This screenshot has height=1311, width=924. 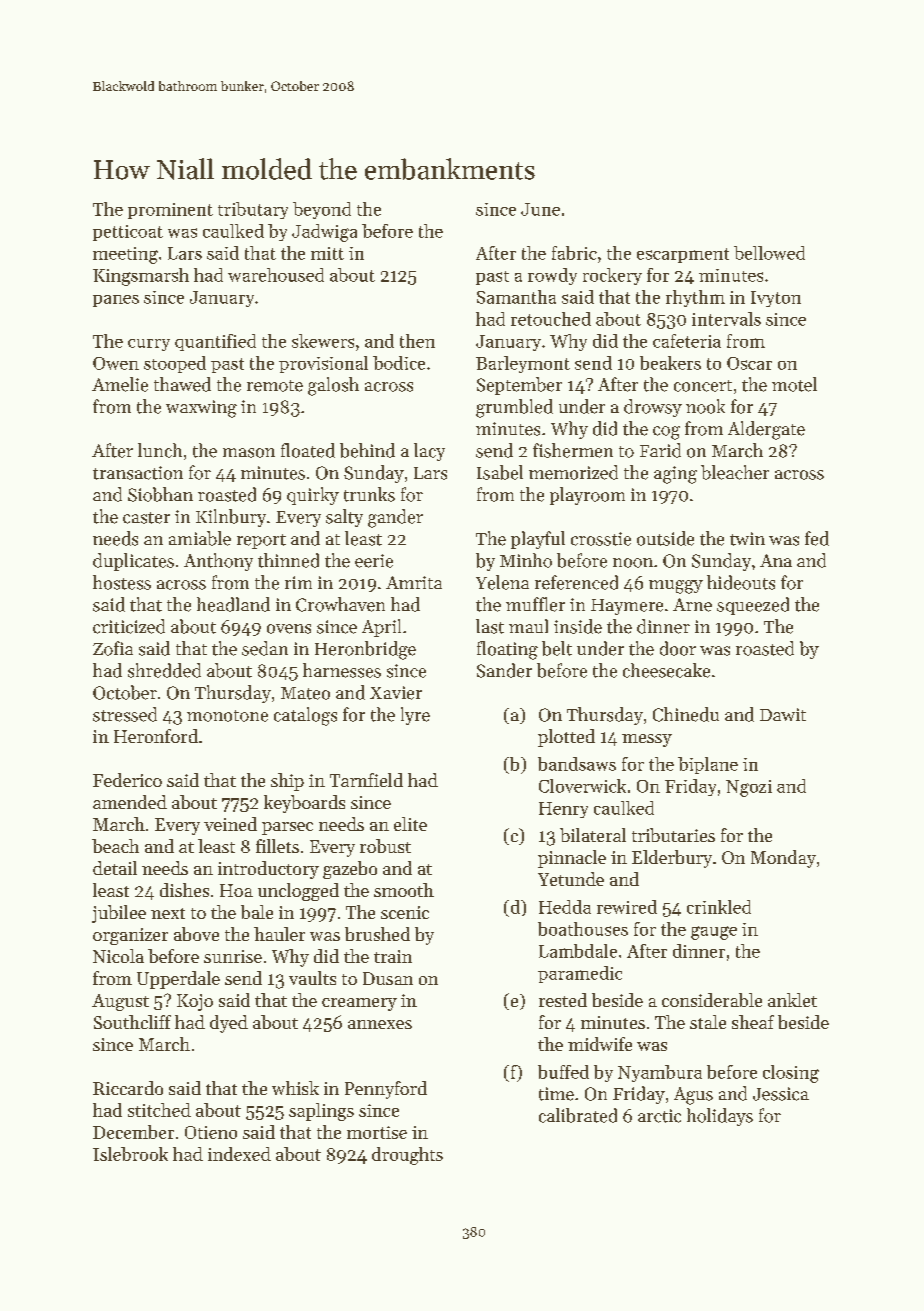 What do you see at coordinates (552, 276) in the screenshot?
I see `rowdy` at bounding box center [552, 276].
